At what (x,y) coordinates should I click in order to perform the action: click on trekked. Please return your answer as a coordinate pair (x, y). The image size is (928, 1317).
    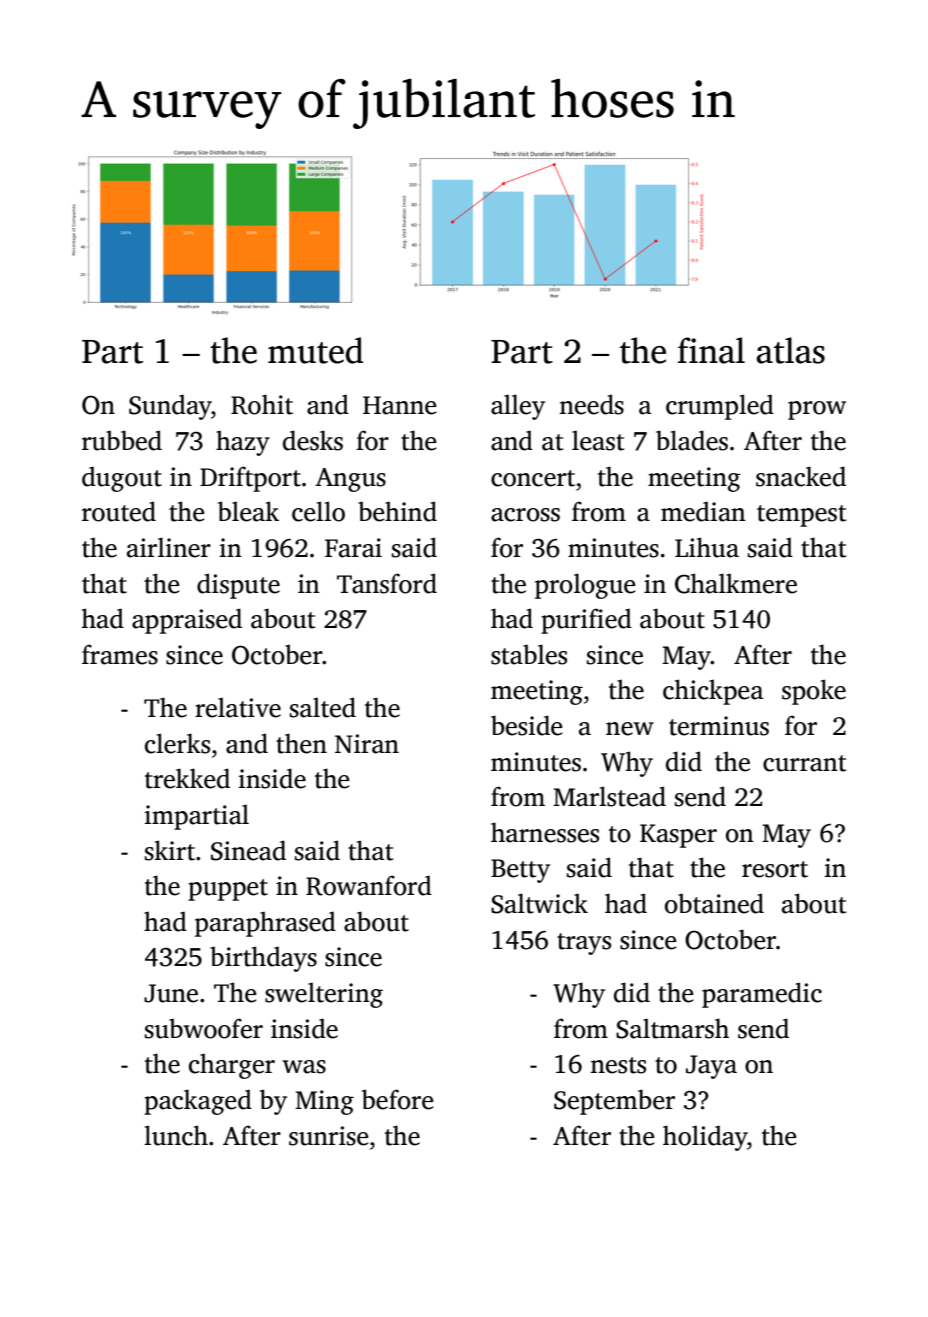
    Looking at the image, I should click on (187, 778).
